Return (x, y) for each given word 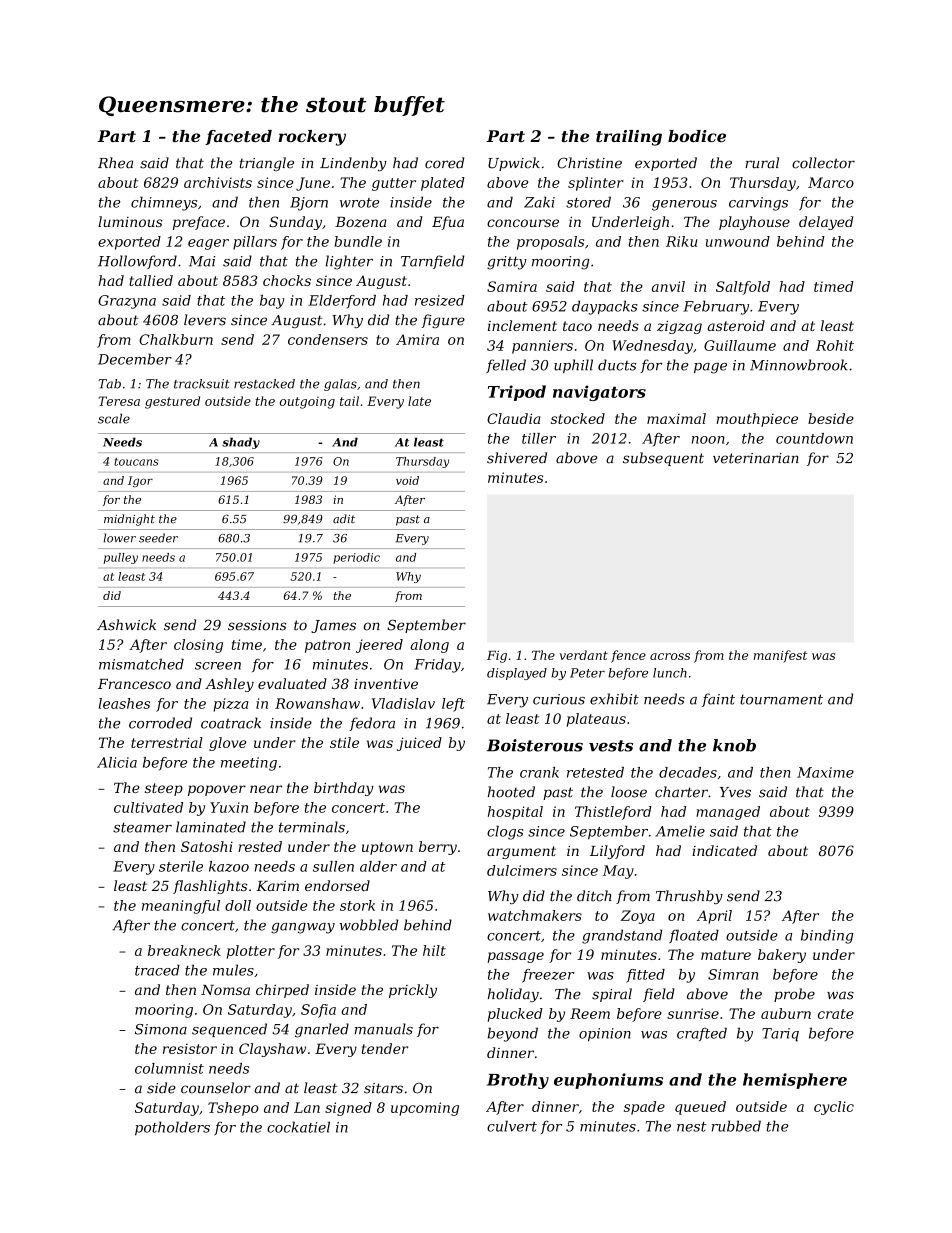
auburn (786, 1013)
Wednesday (652, 347)
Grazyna (127, 302)
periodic (356, 558)
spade (644, 1108)
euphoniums (608, 1081)
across (670, 656)
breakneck (184, 950)
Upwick (514, 164)
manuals (384, 1029)
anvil (668, 286)
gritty (507, 263)
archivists (218, 182)
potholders (172, 1128)
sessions (257, 625)
